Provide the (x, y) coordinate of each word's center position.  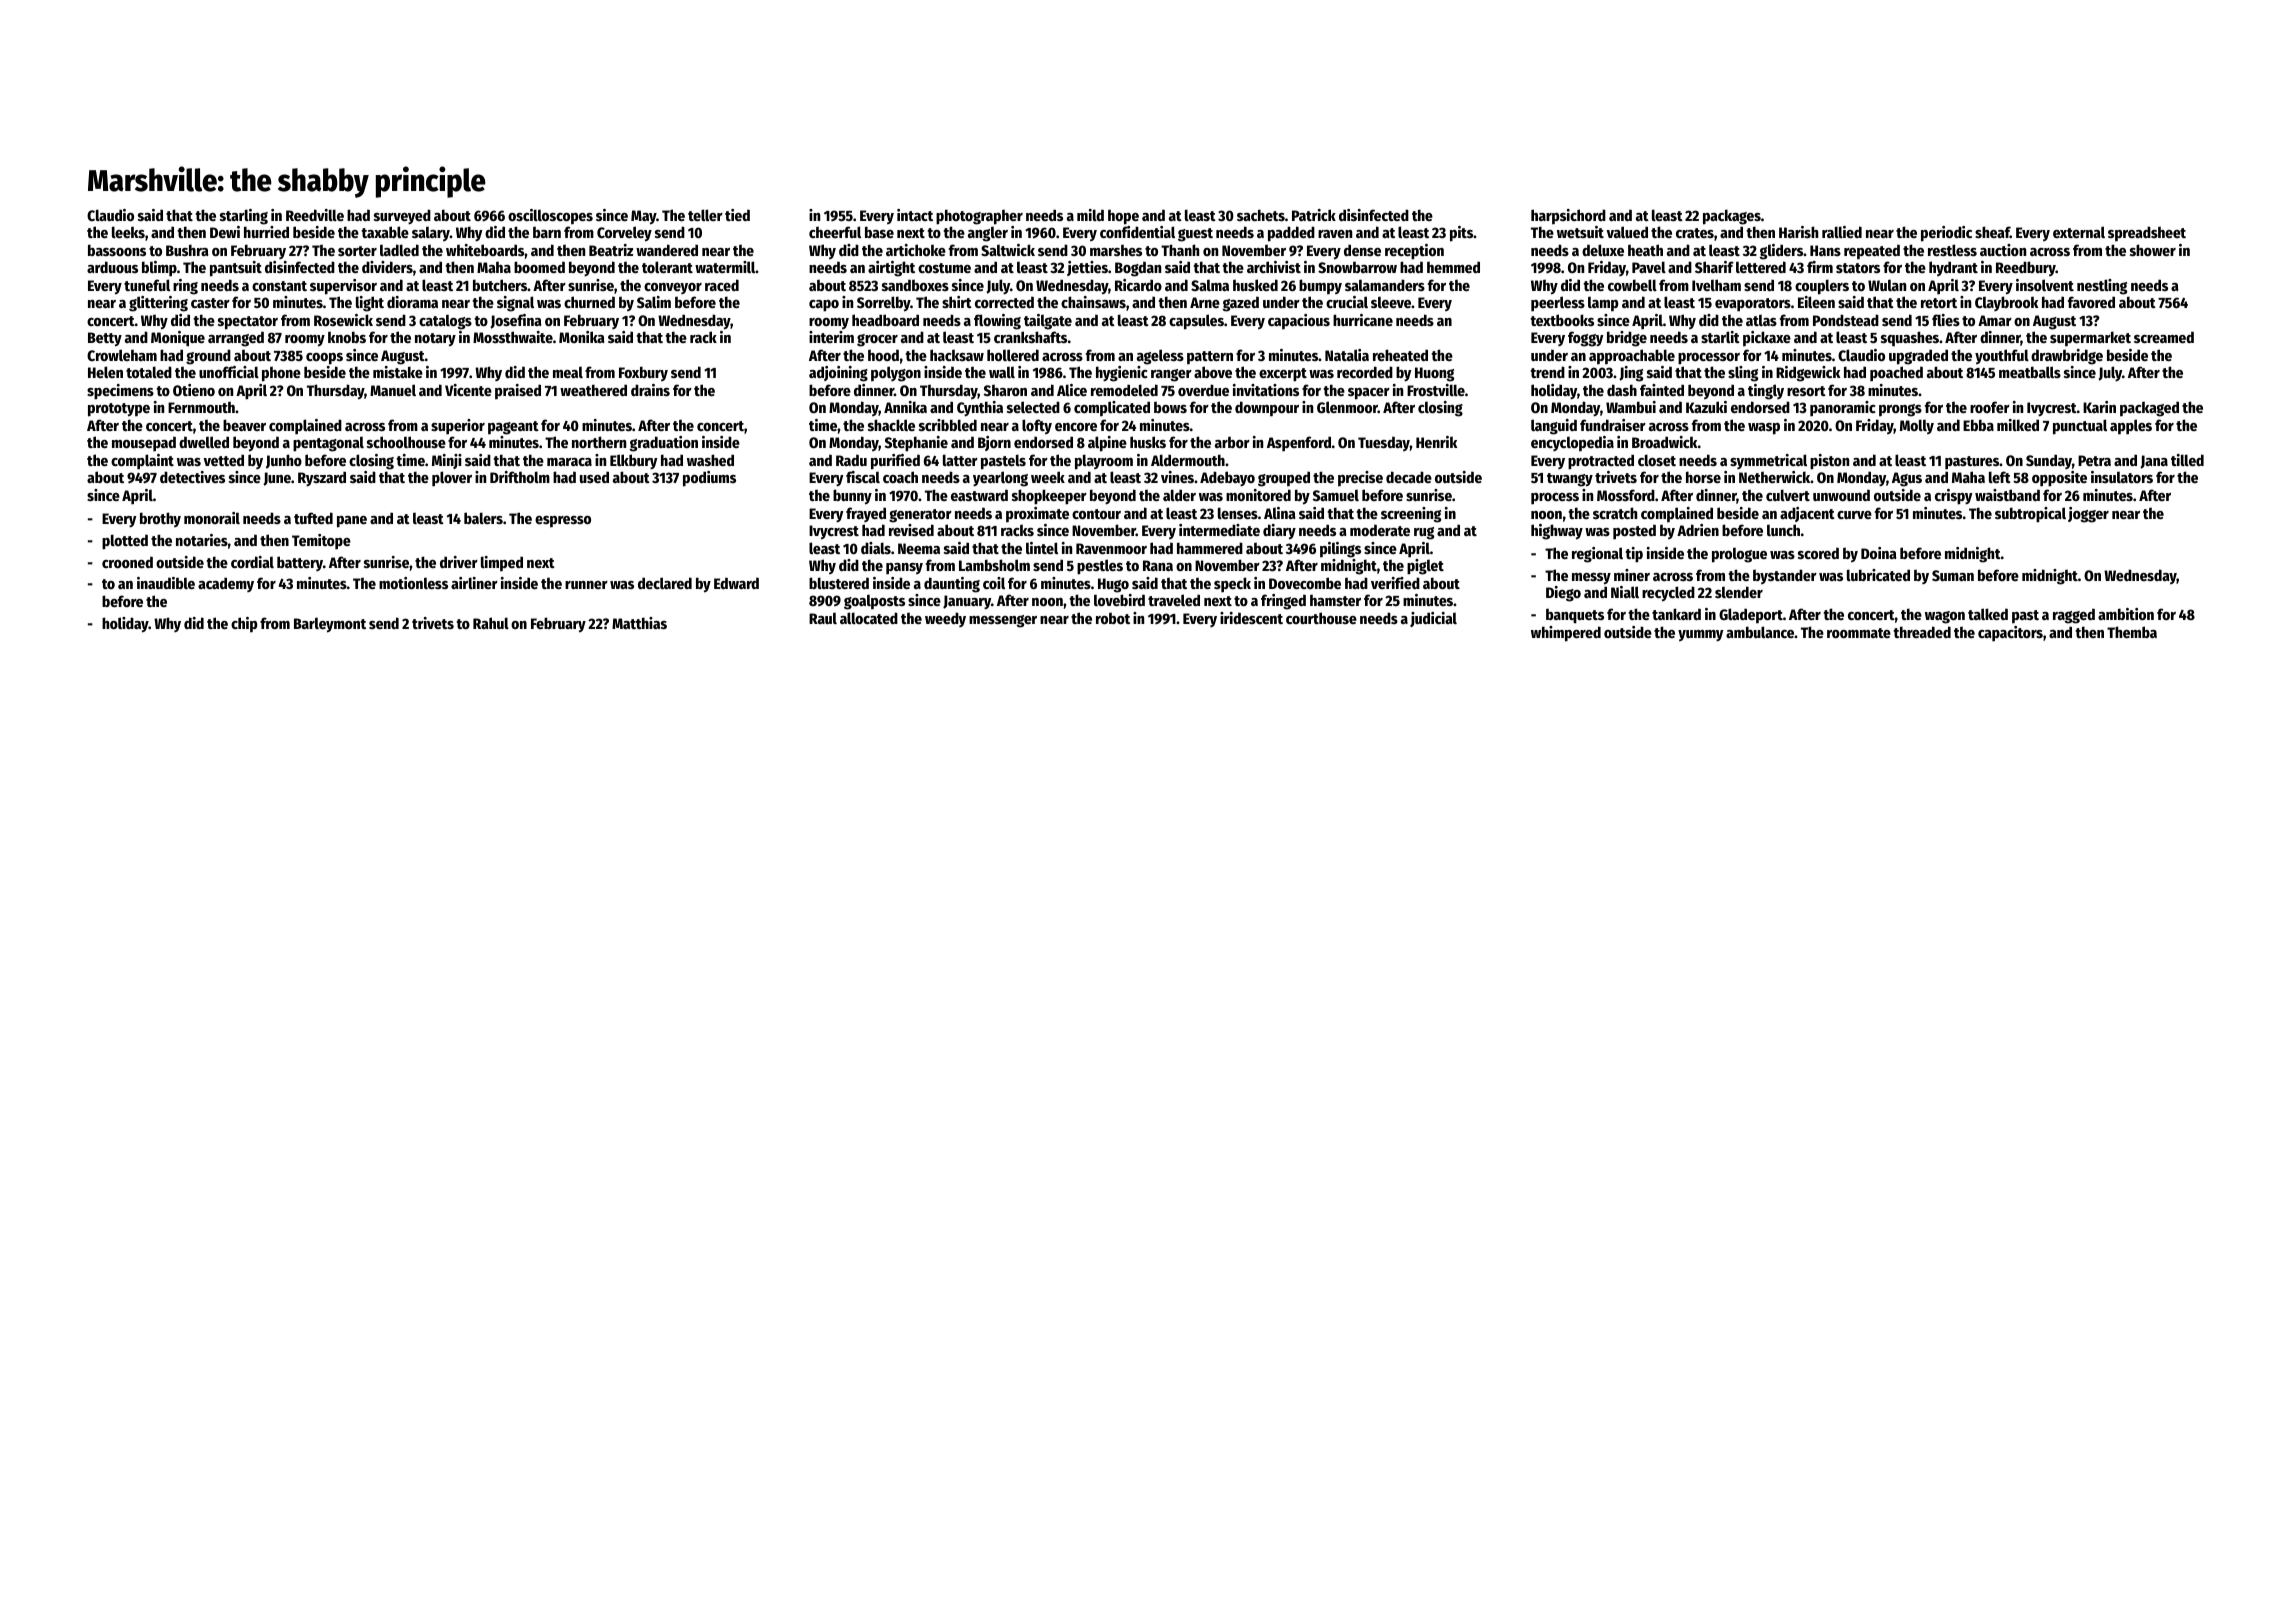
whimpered (1566, 634)
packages (1732, 217)
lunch (1783, 530)
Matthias (639, 623)
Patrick (1314, 215)
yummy (1700, 635)
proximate (1037, 515)
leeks (128, 232)
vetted (223, 460)
